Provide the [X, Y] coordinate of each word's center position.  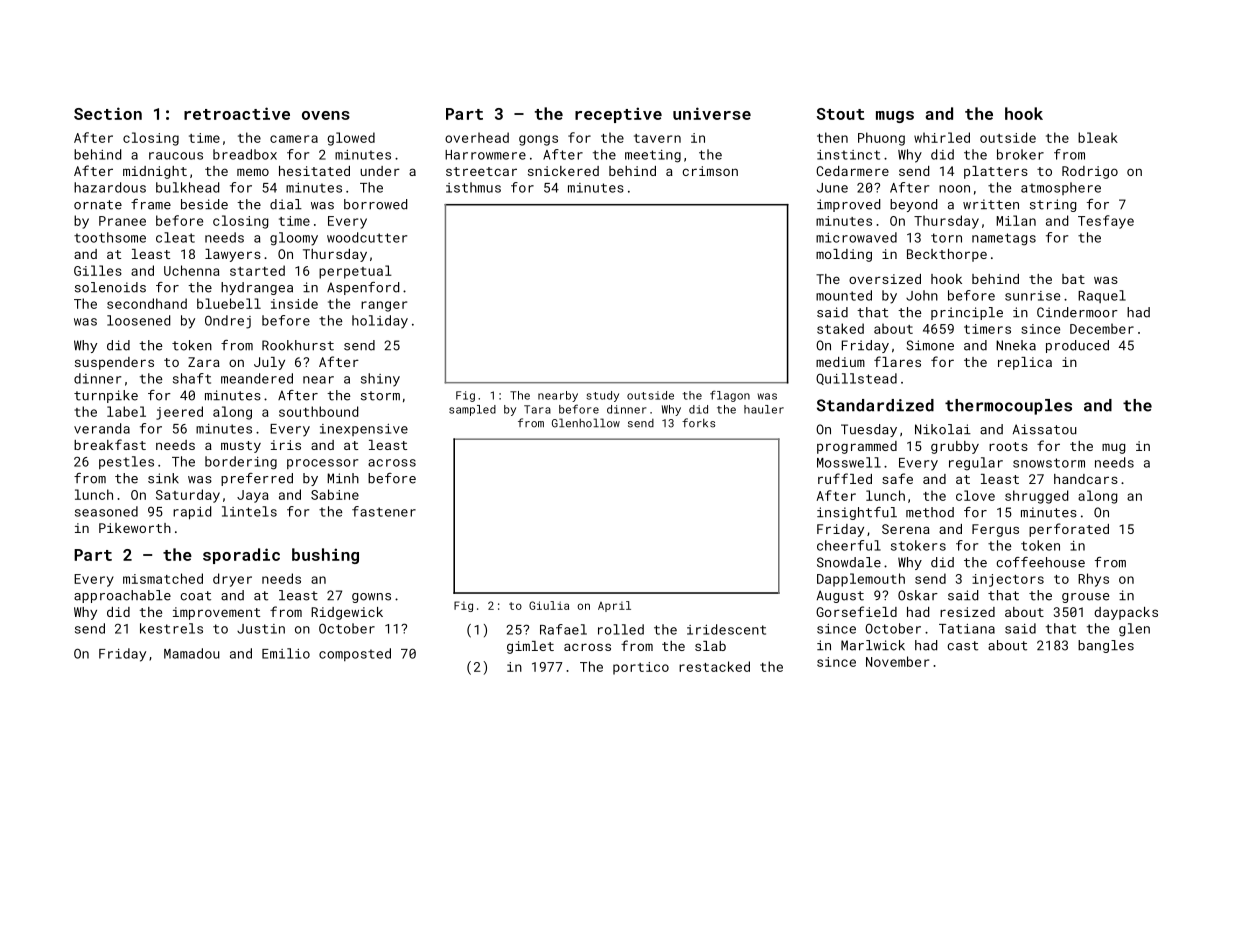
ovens [326, 115]
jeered [179, 413]
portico [641, 668]
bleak [1098, 137]
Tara [537, 409]
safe [897, 478]
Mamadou [192, 653]
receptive [618, 115]
